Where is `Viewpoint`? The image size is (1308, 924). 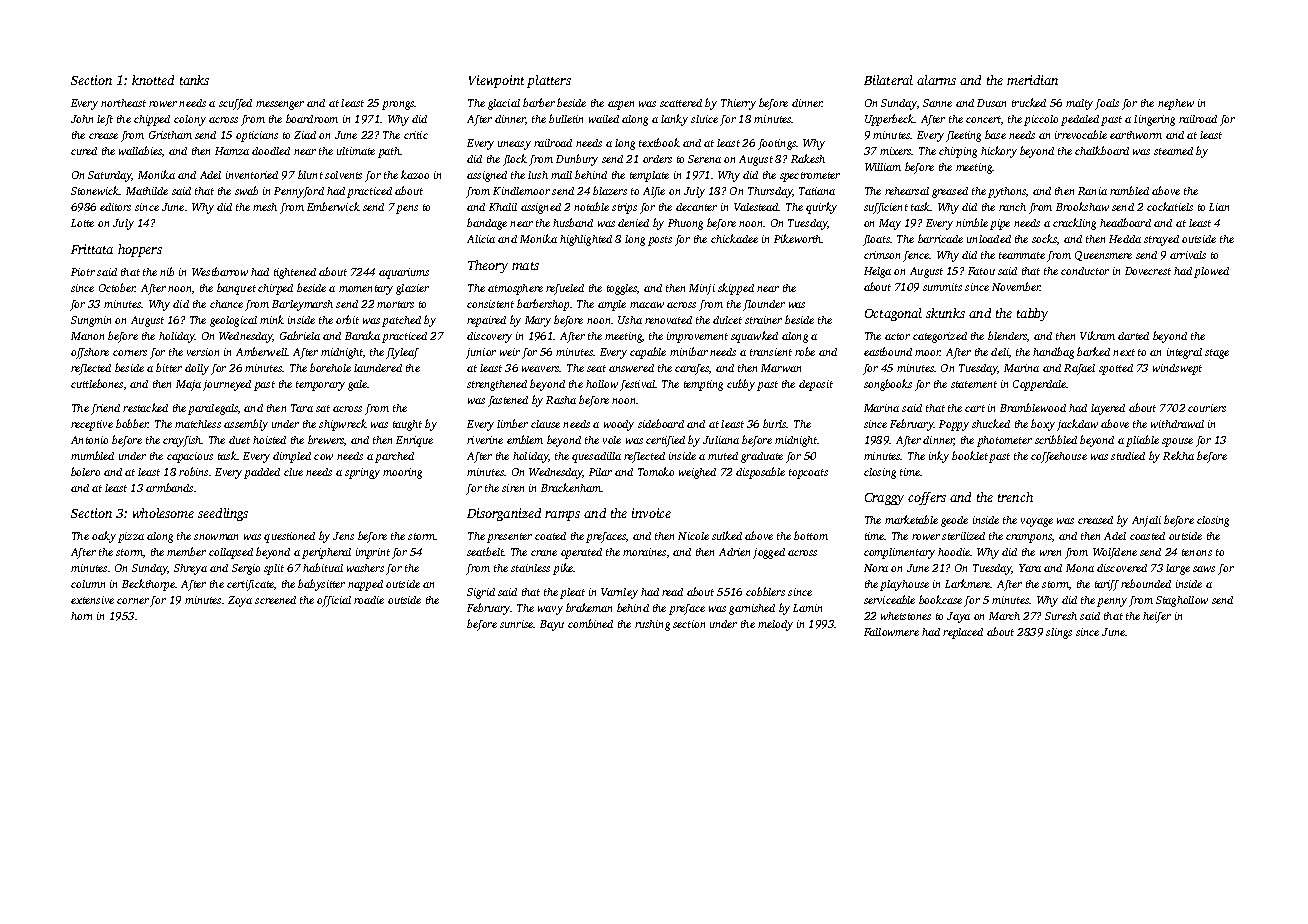
Viewpoint is located at coordinates (496, 81).
